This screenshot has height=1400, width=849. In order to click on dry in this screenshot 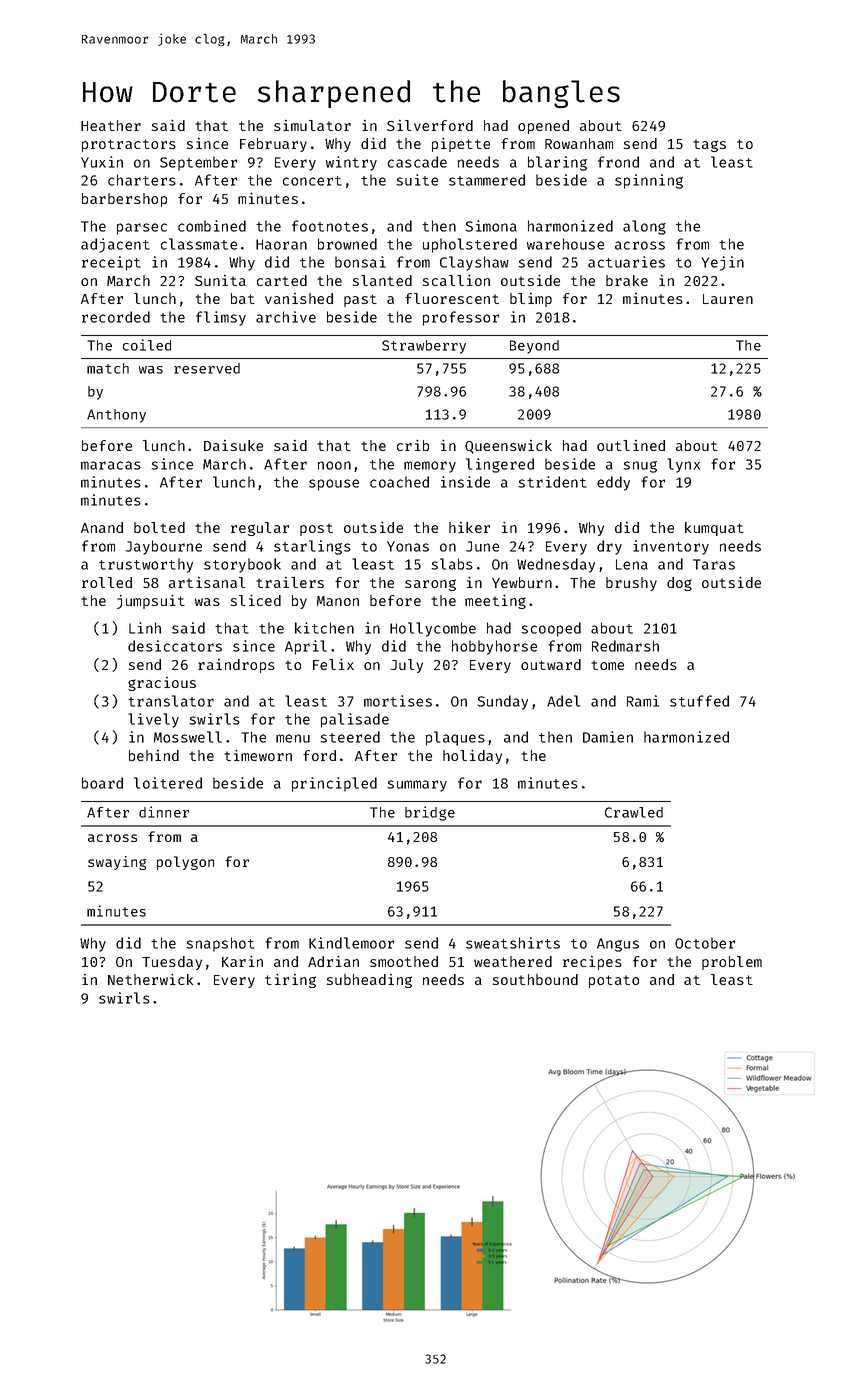, I will do `click(609, 547)`.
